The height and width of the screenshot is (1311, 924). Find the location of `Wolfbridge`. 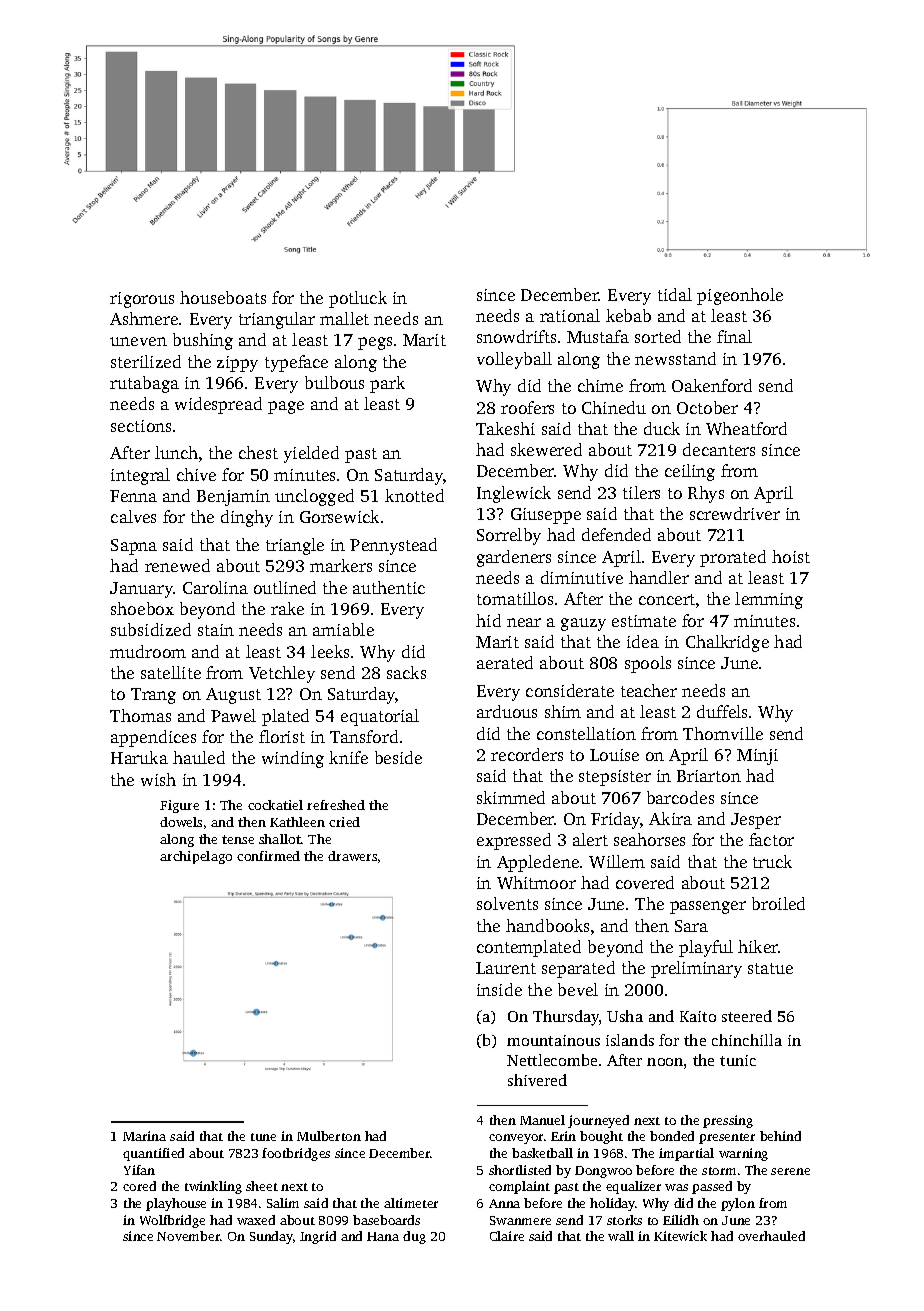

Wolfbridge is located at coordinates (172, 1221).
